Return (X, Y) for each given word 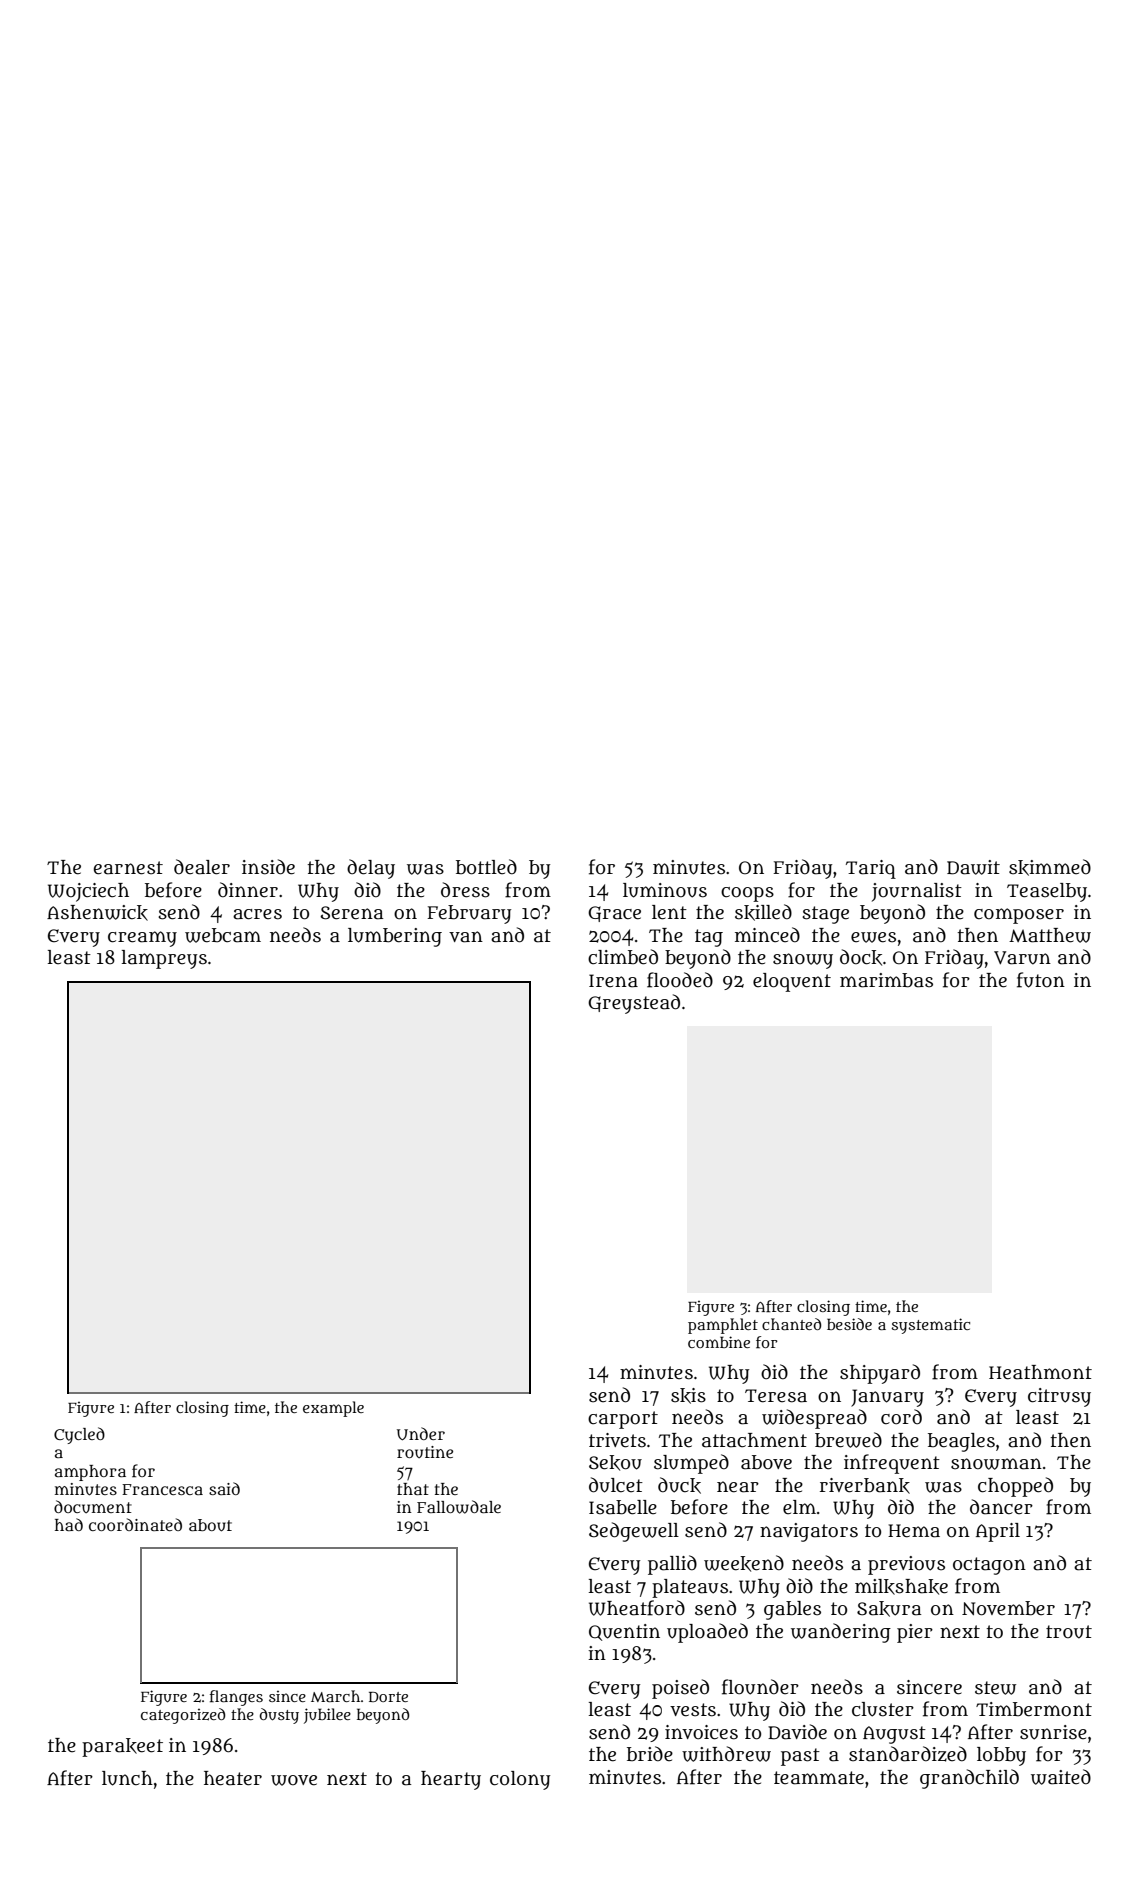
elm (799, 1507)
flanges (236, 1698)
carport (623, 1420)
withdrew (726, 1754)
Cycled (79, 1435)
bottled (486, 867)
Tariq (871, 869)
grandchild (969, 1779)
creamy (142, 939)
